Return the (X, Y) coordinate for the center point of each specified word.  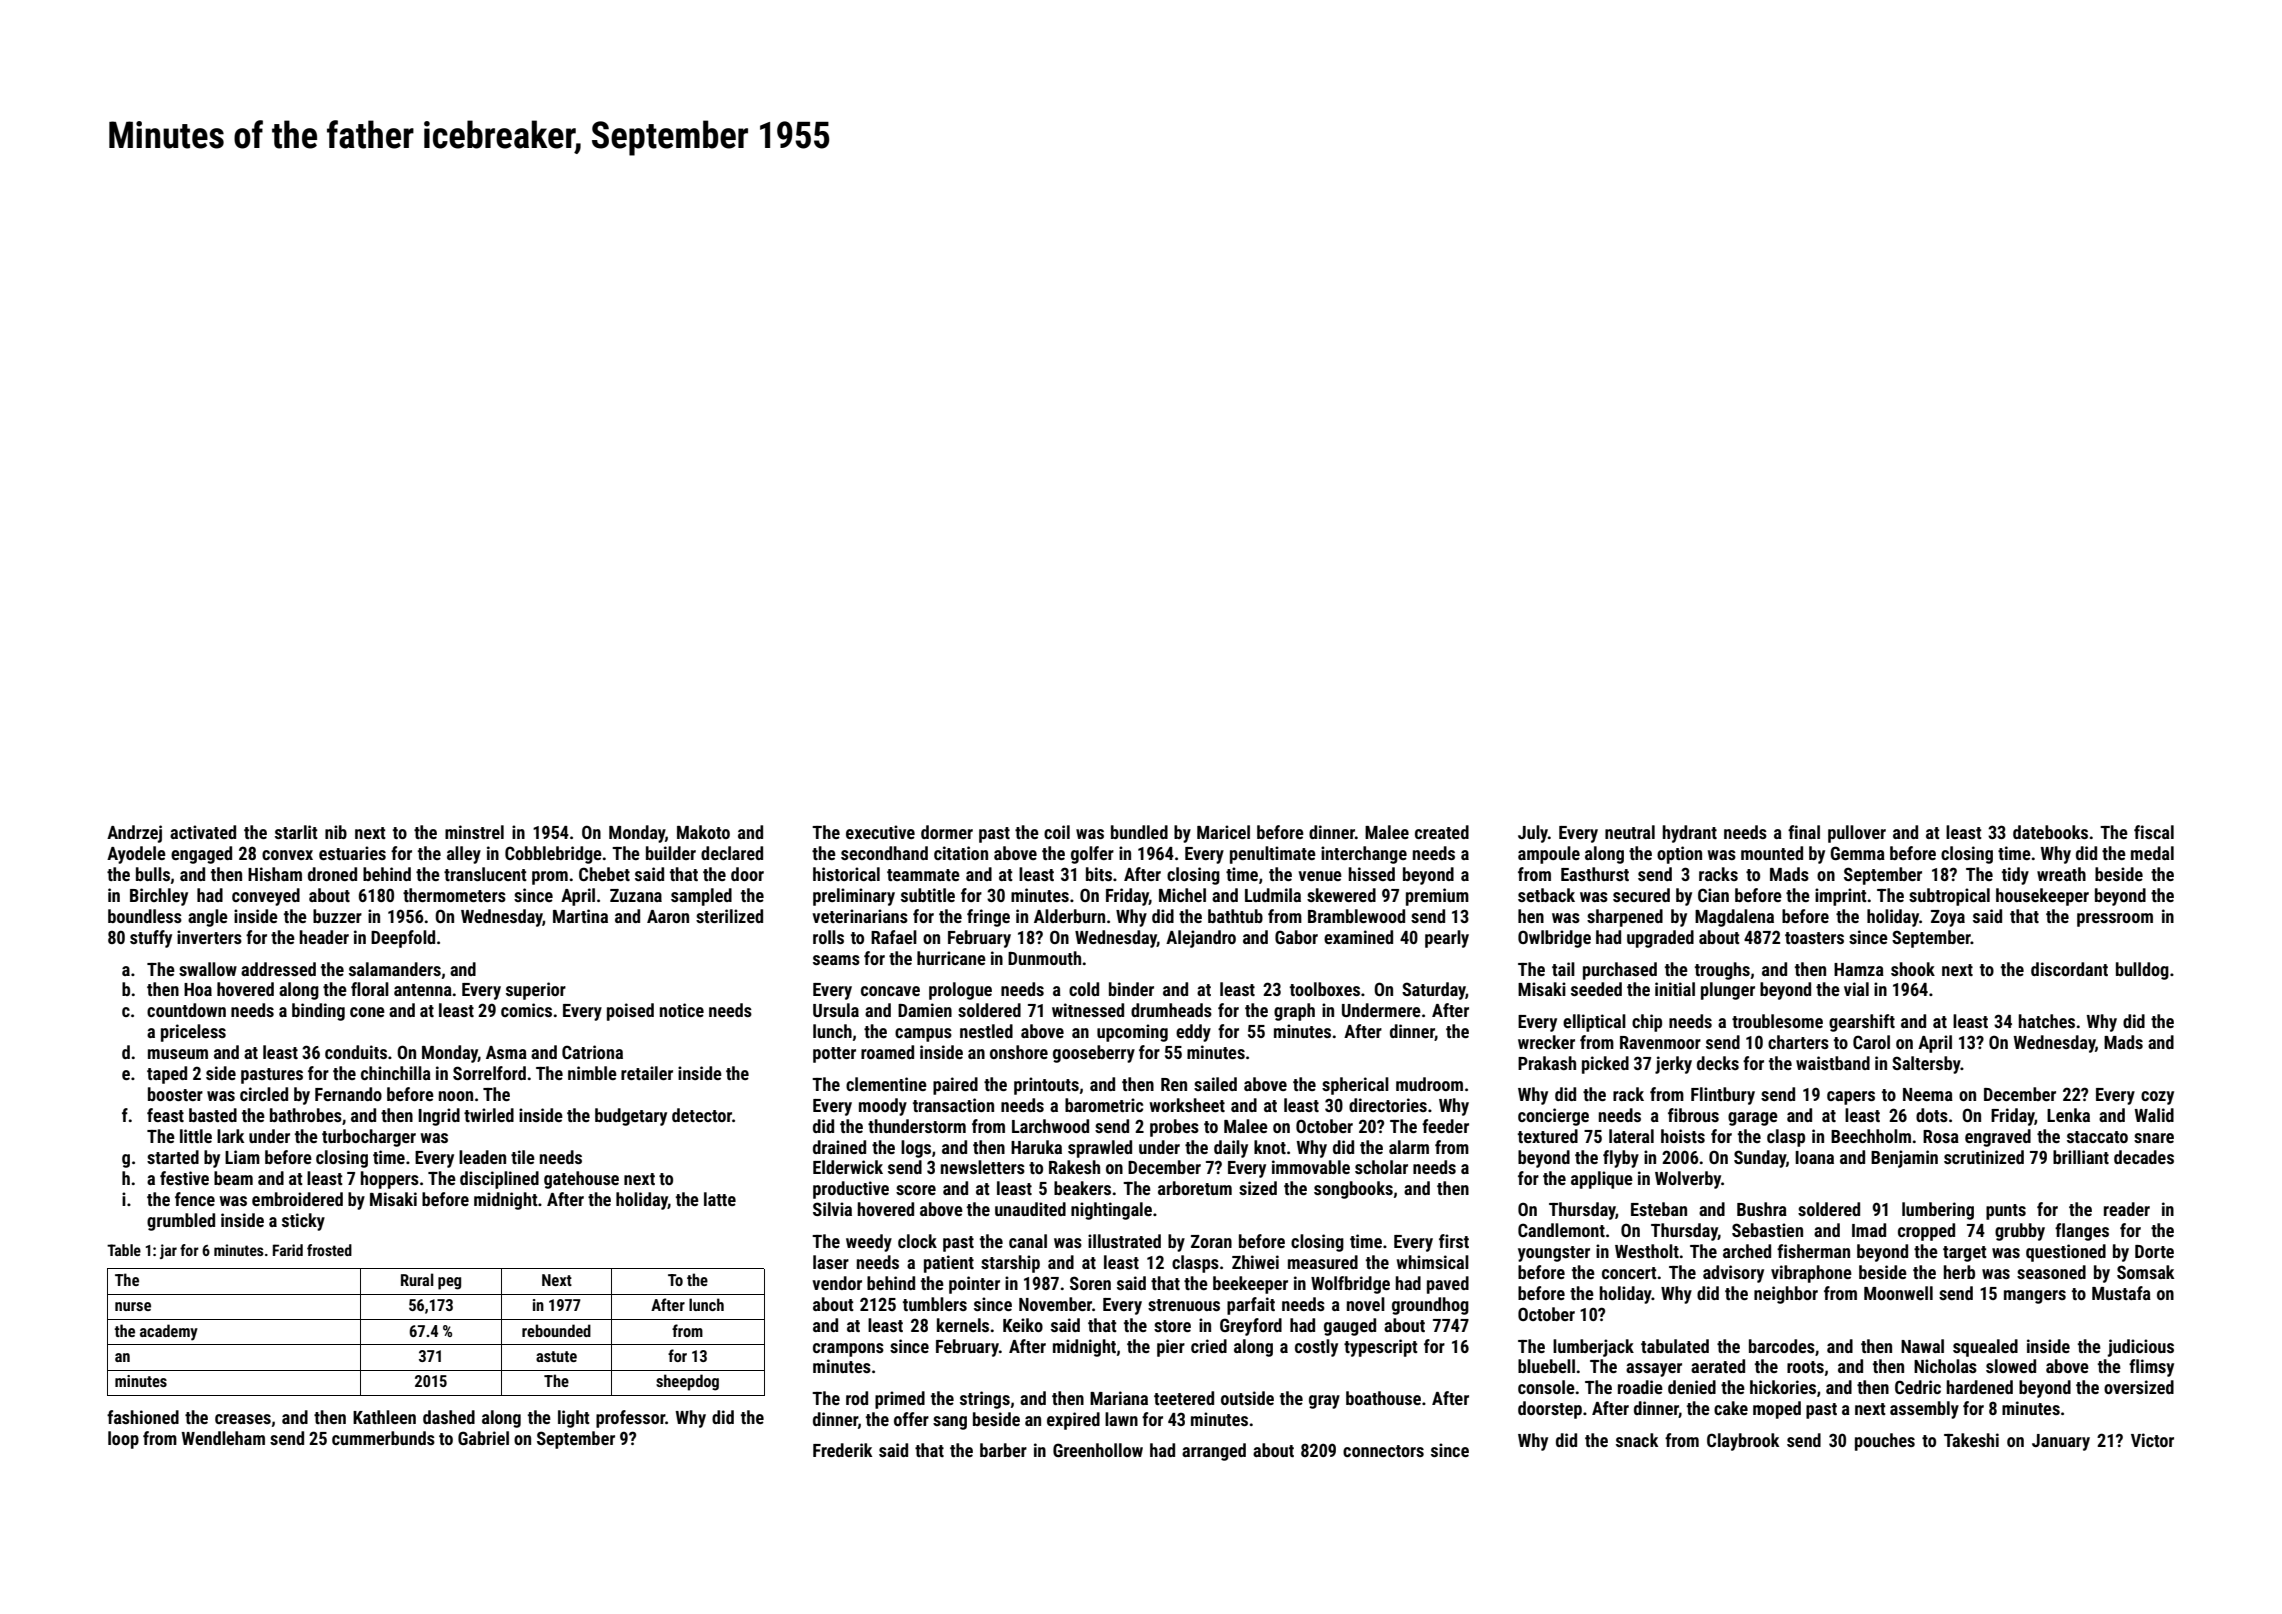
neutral (1630, 832)
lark (230, 1136)
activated (203, 832)
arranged (1214, 1452)
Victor (2152, 1440)
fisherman (1813, 1251)
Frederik (842, 1450)
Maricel (1223, 832)
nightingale (1111, 1211)
